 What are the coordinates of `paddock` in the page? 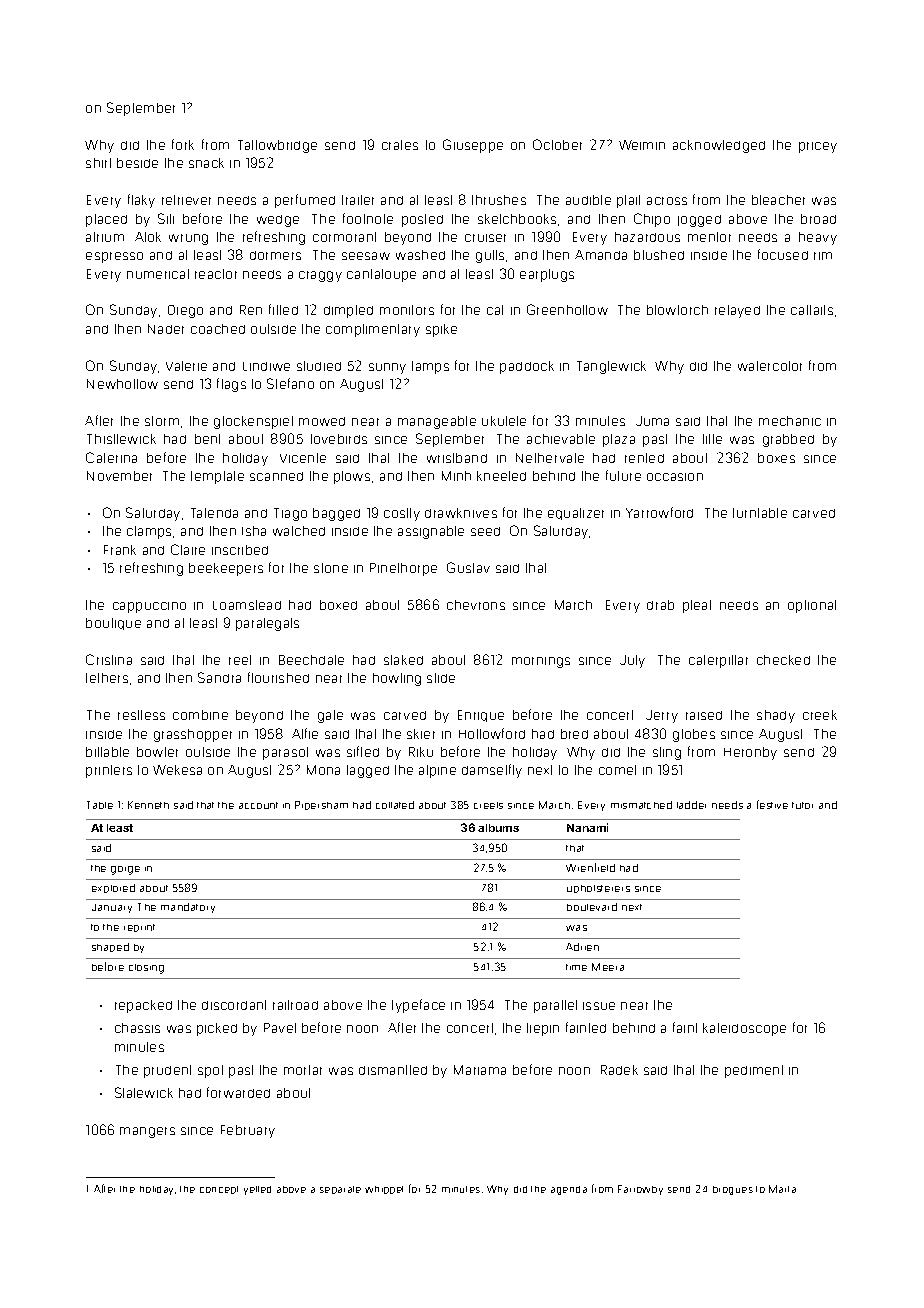 It's located at (527, 367).
